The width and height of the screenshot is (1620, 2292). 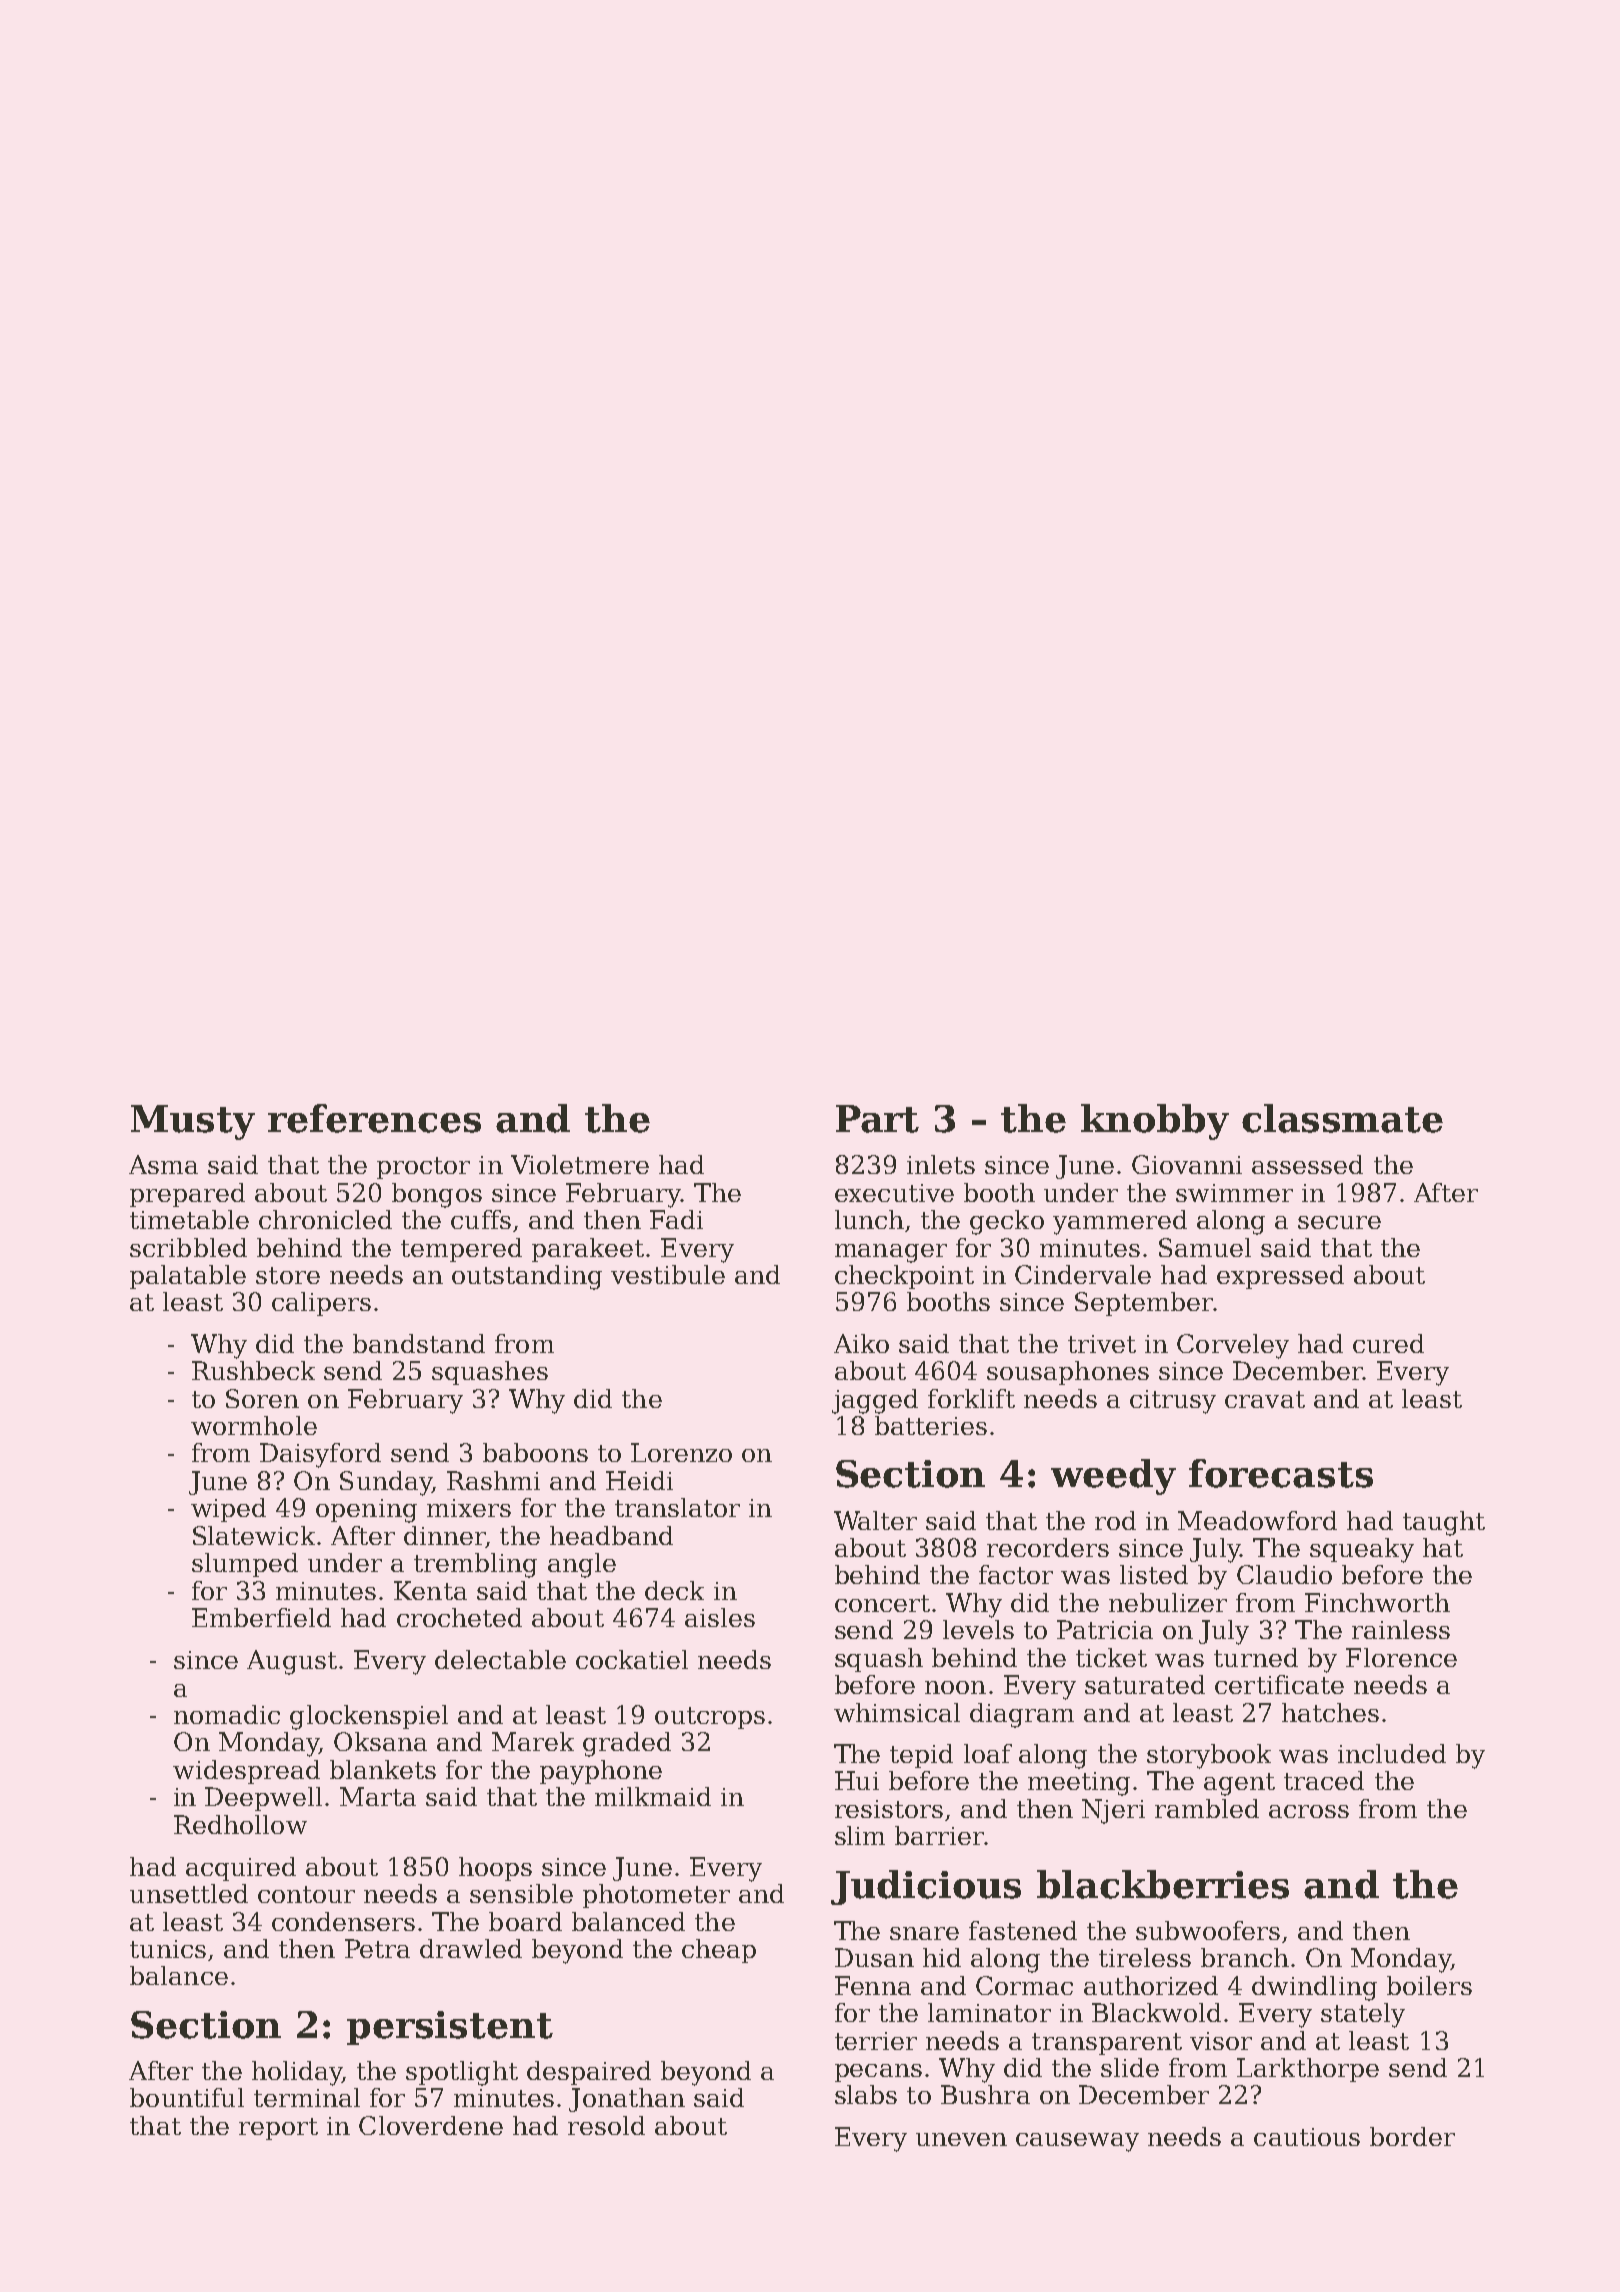 What do you see at coordinates (941, 1164) in the screenshot?
I see `inlets` at bounding box center [941, 1164].
